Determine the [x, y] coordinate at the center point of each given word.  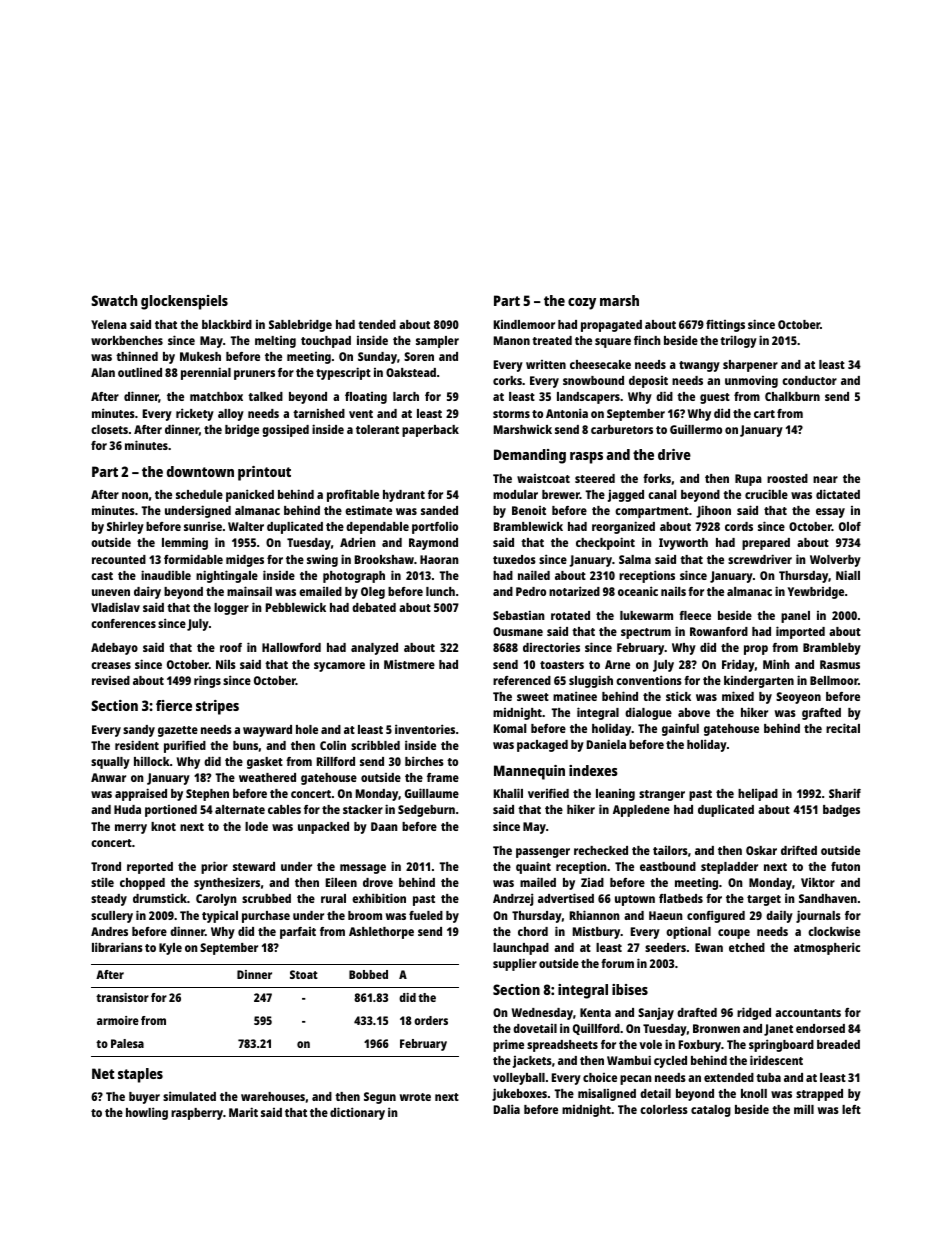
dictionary [357, 1113]
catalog [711, 1111]
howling [147, 1113]
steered [595, 478]
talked [265, 396]
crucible [766, 494]
